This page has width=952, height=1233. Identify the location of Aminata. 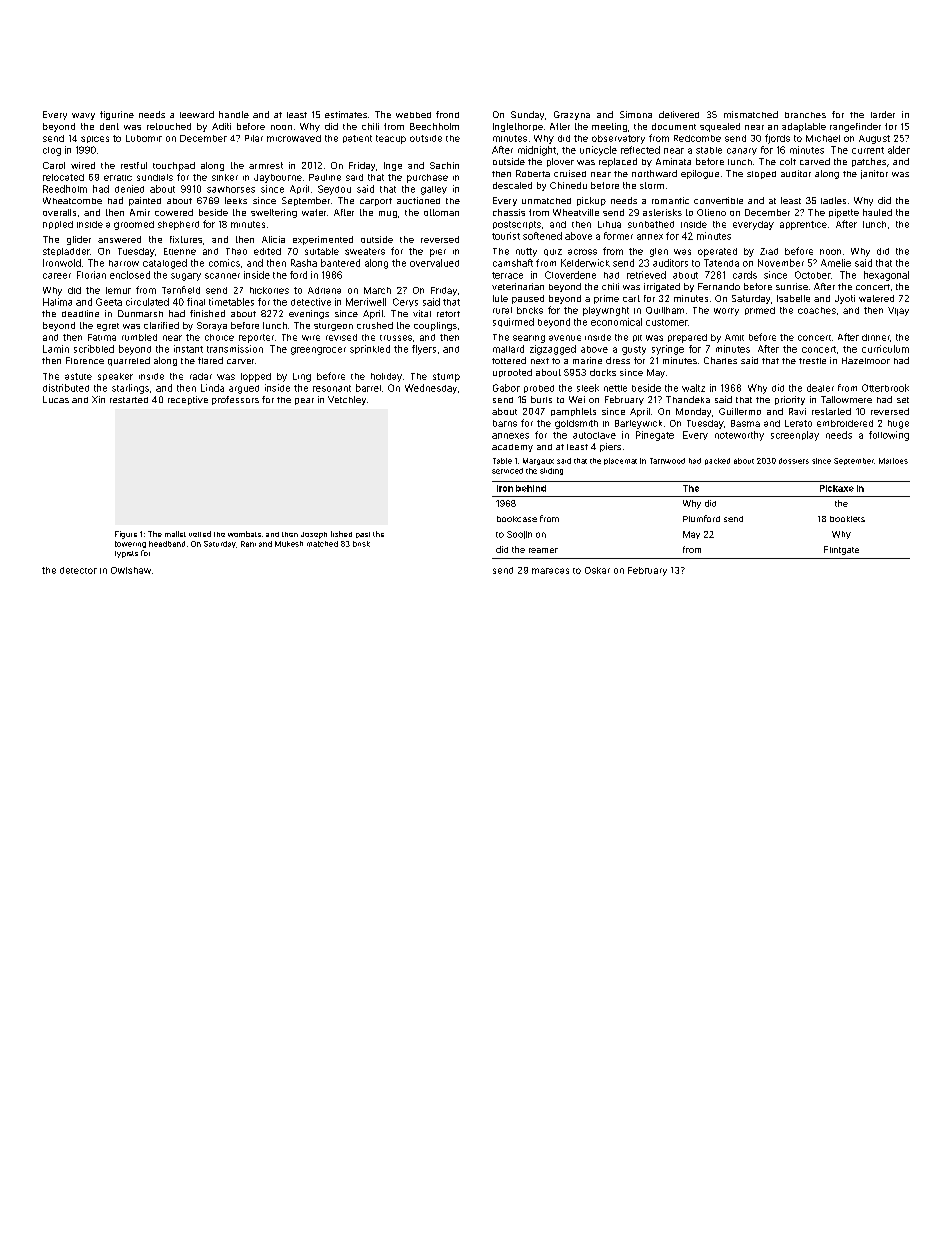
(673, 161).
